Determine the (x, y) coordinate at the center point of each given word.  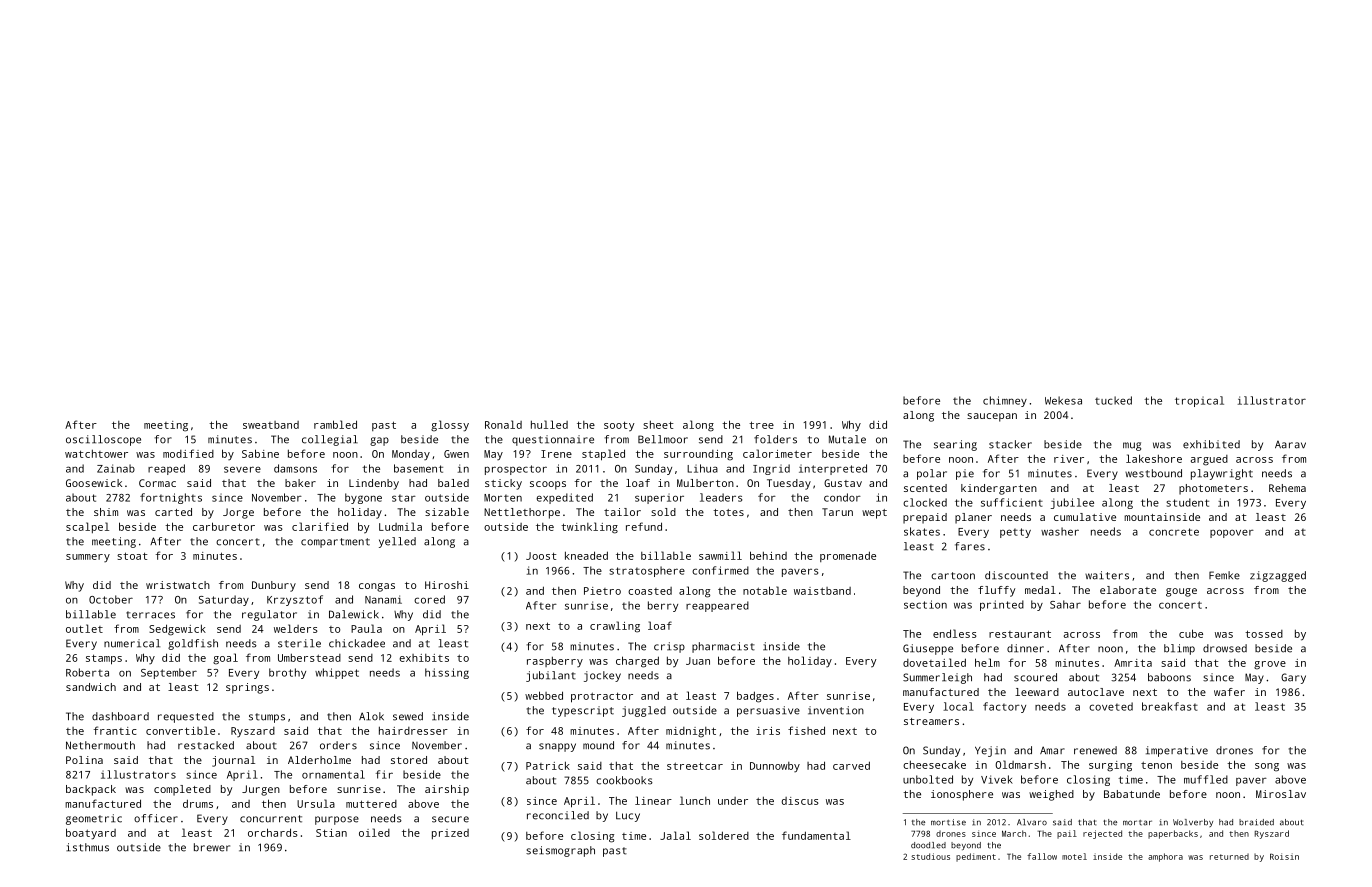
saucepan (992, 417)
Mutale (847, 439)
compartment (335, 543)
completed (182, 790)
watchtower (96, 453)
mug (1132, 446)
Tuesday (789, 484)
